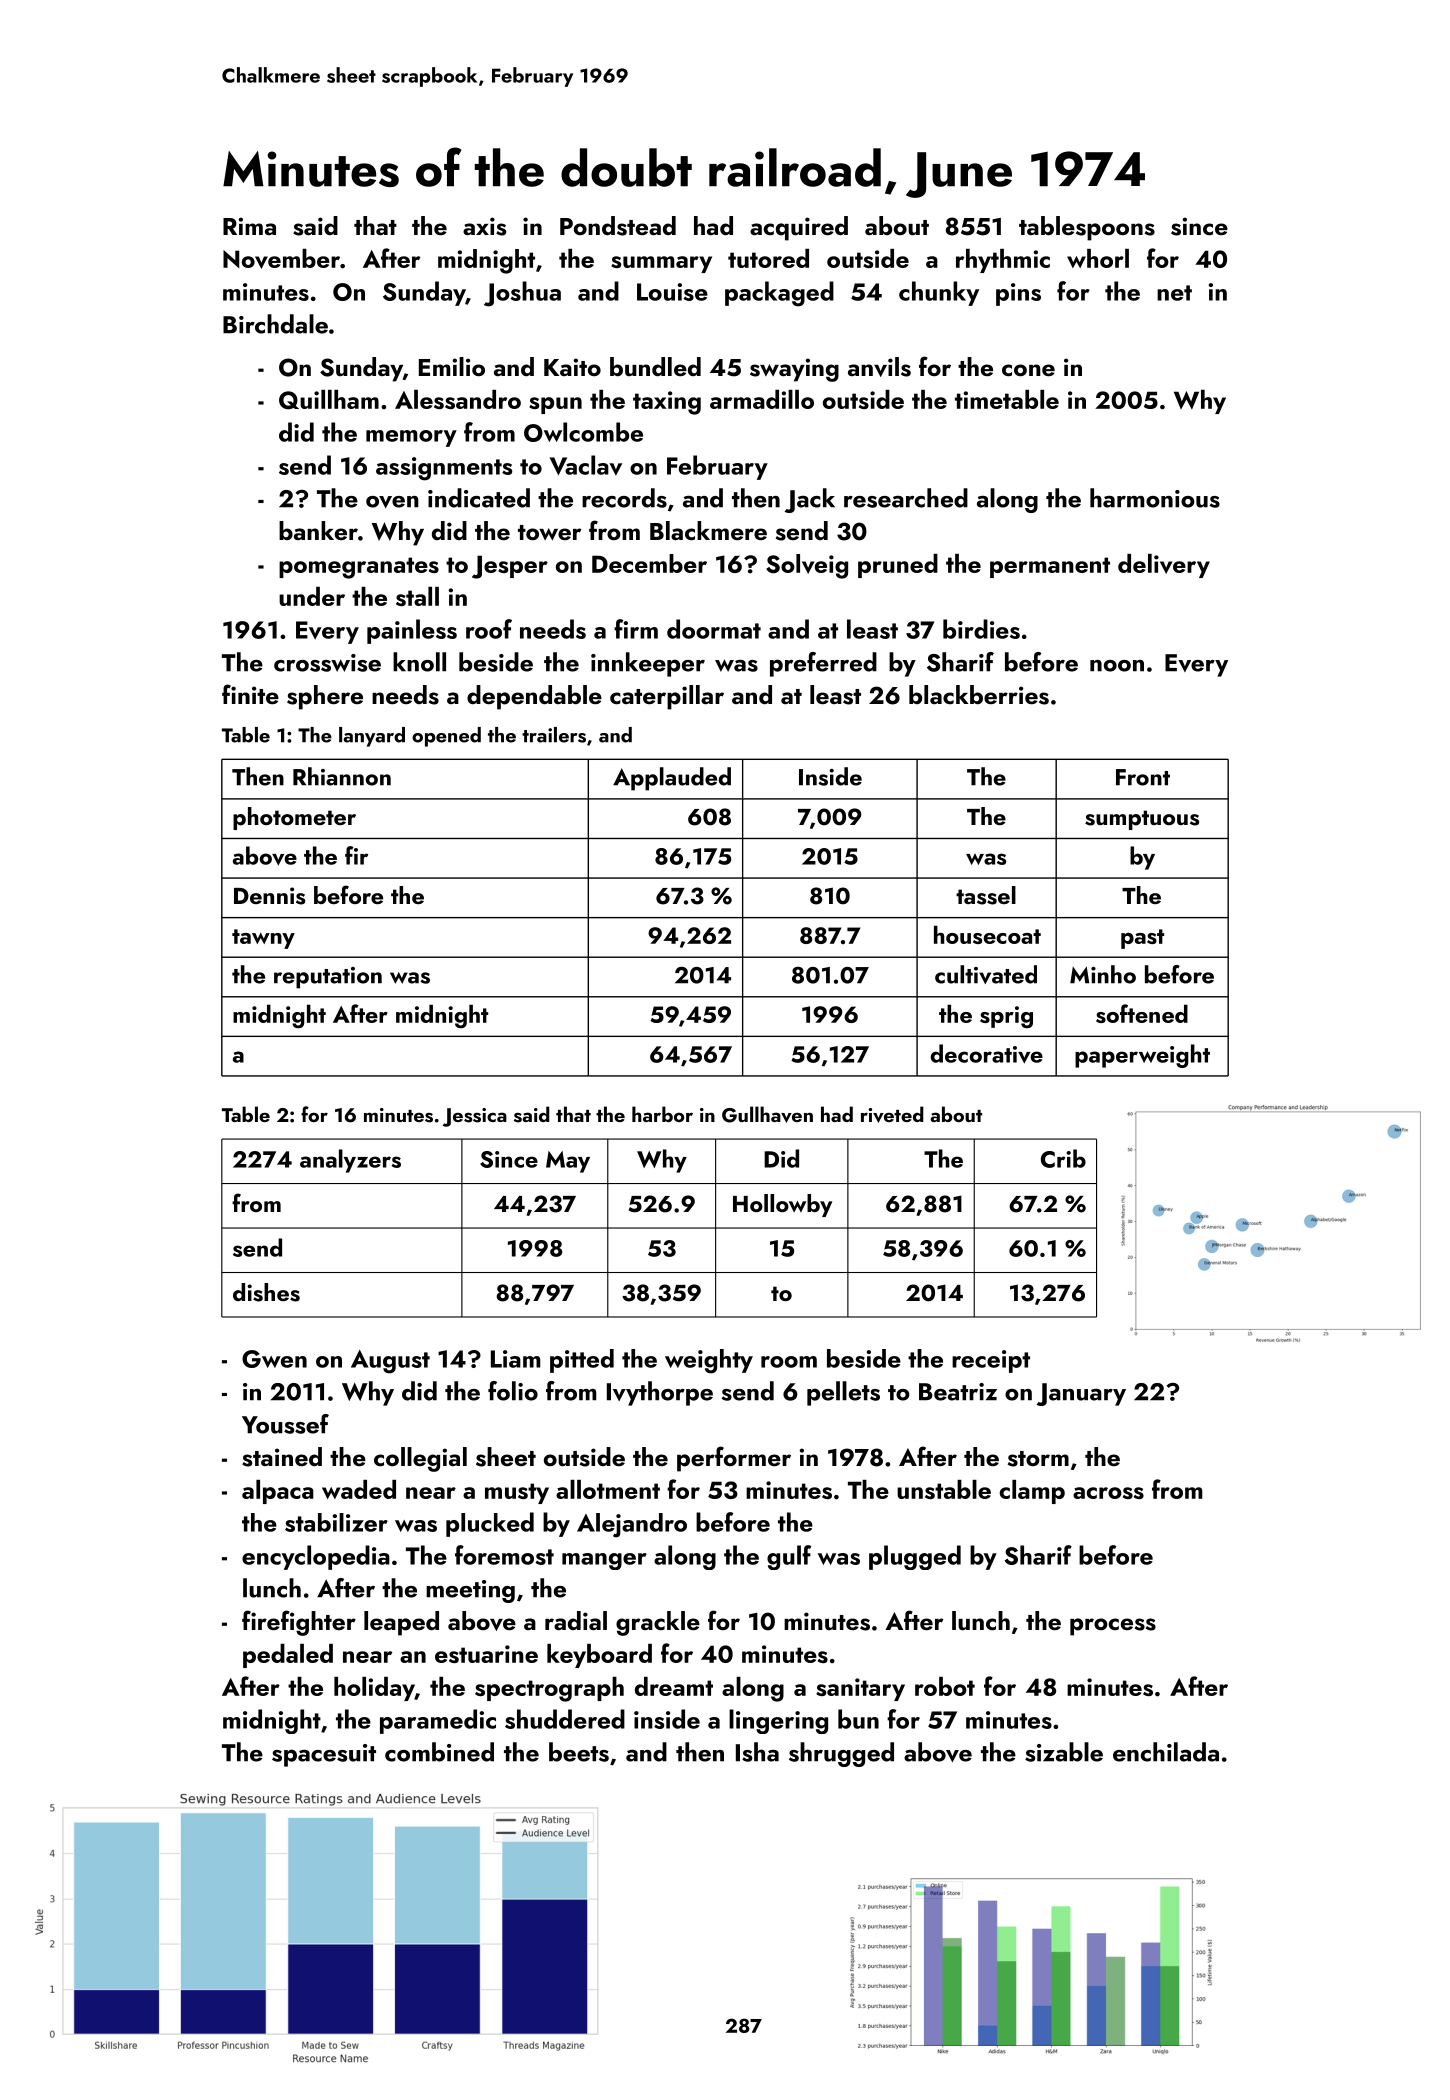 This screenshot has width=1450, height=2100. I want to click on whorl, so click(1098, 258).
